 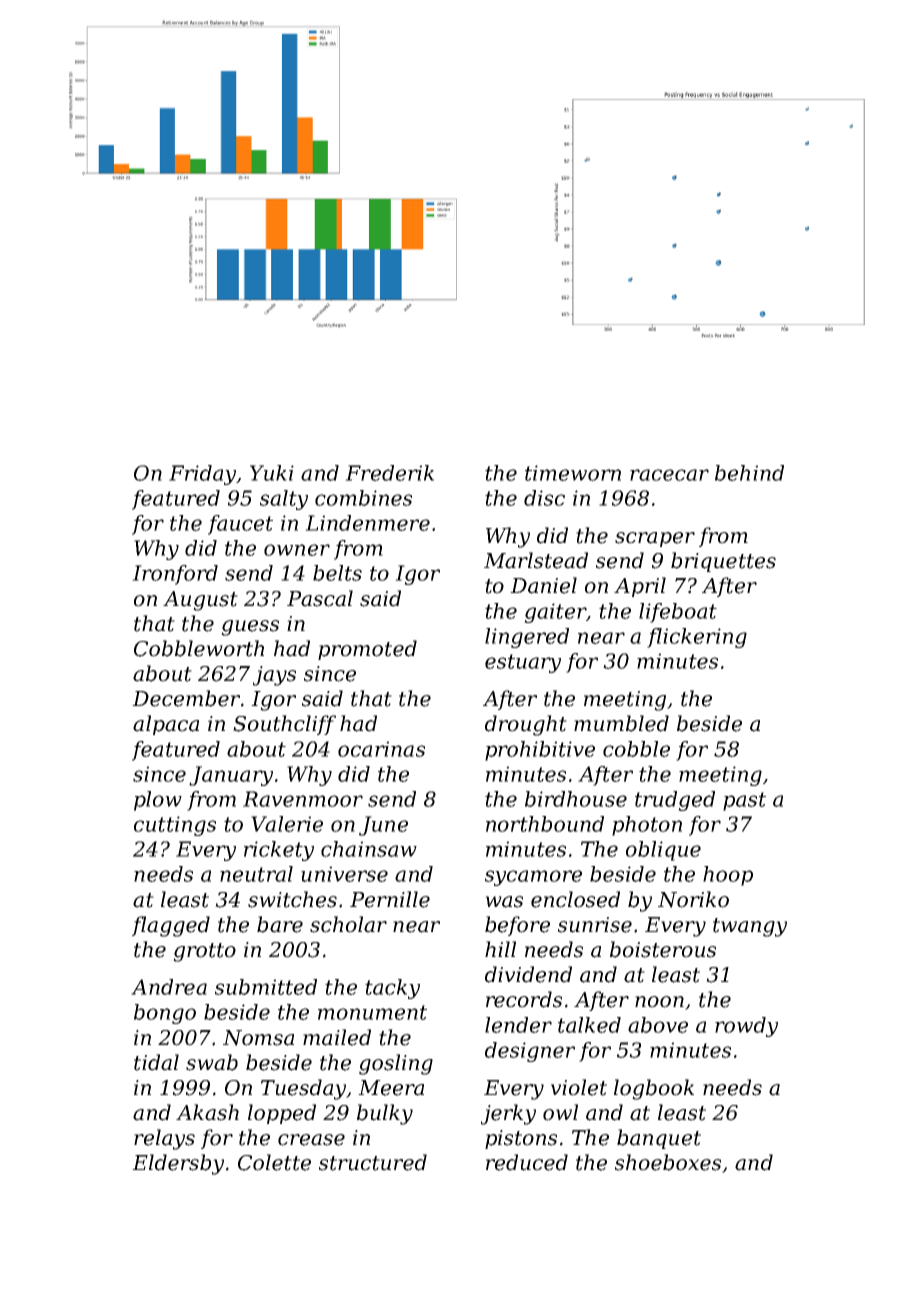 What do you see at coordinates (373, 1162) in the screenshot?
I see `structured` at bounding box center [373, 1162].
